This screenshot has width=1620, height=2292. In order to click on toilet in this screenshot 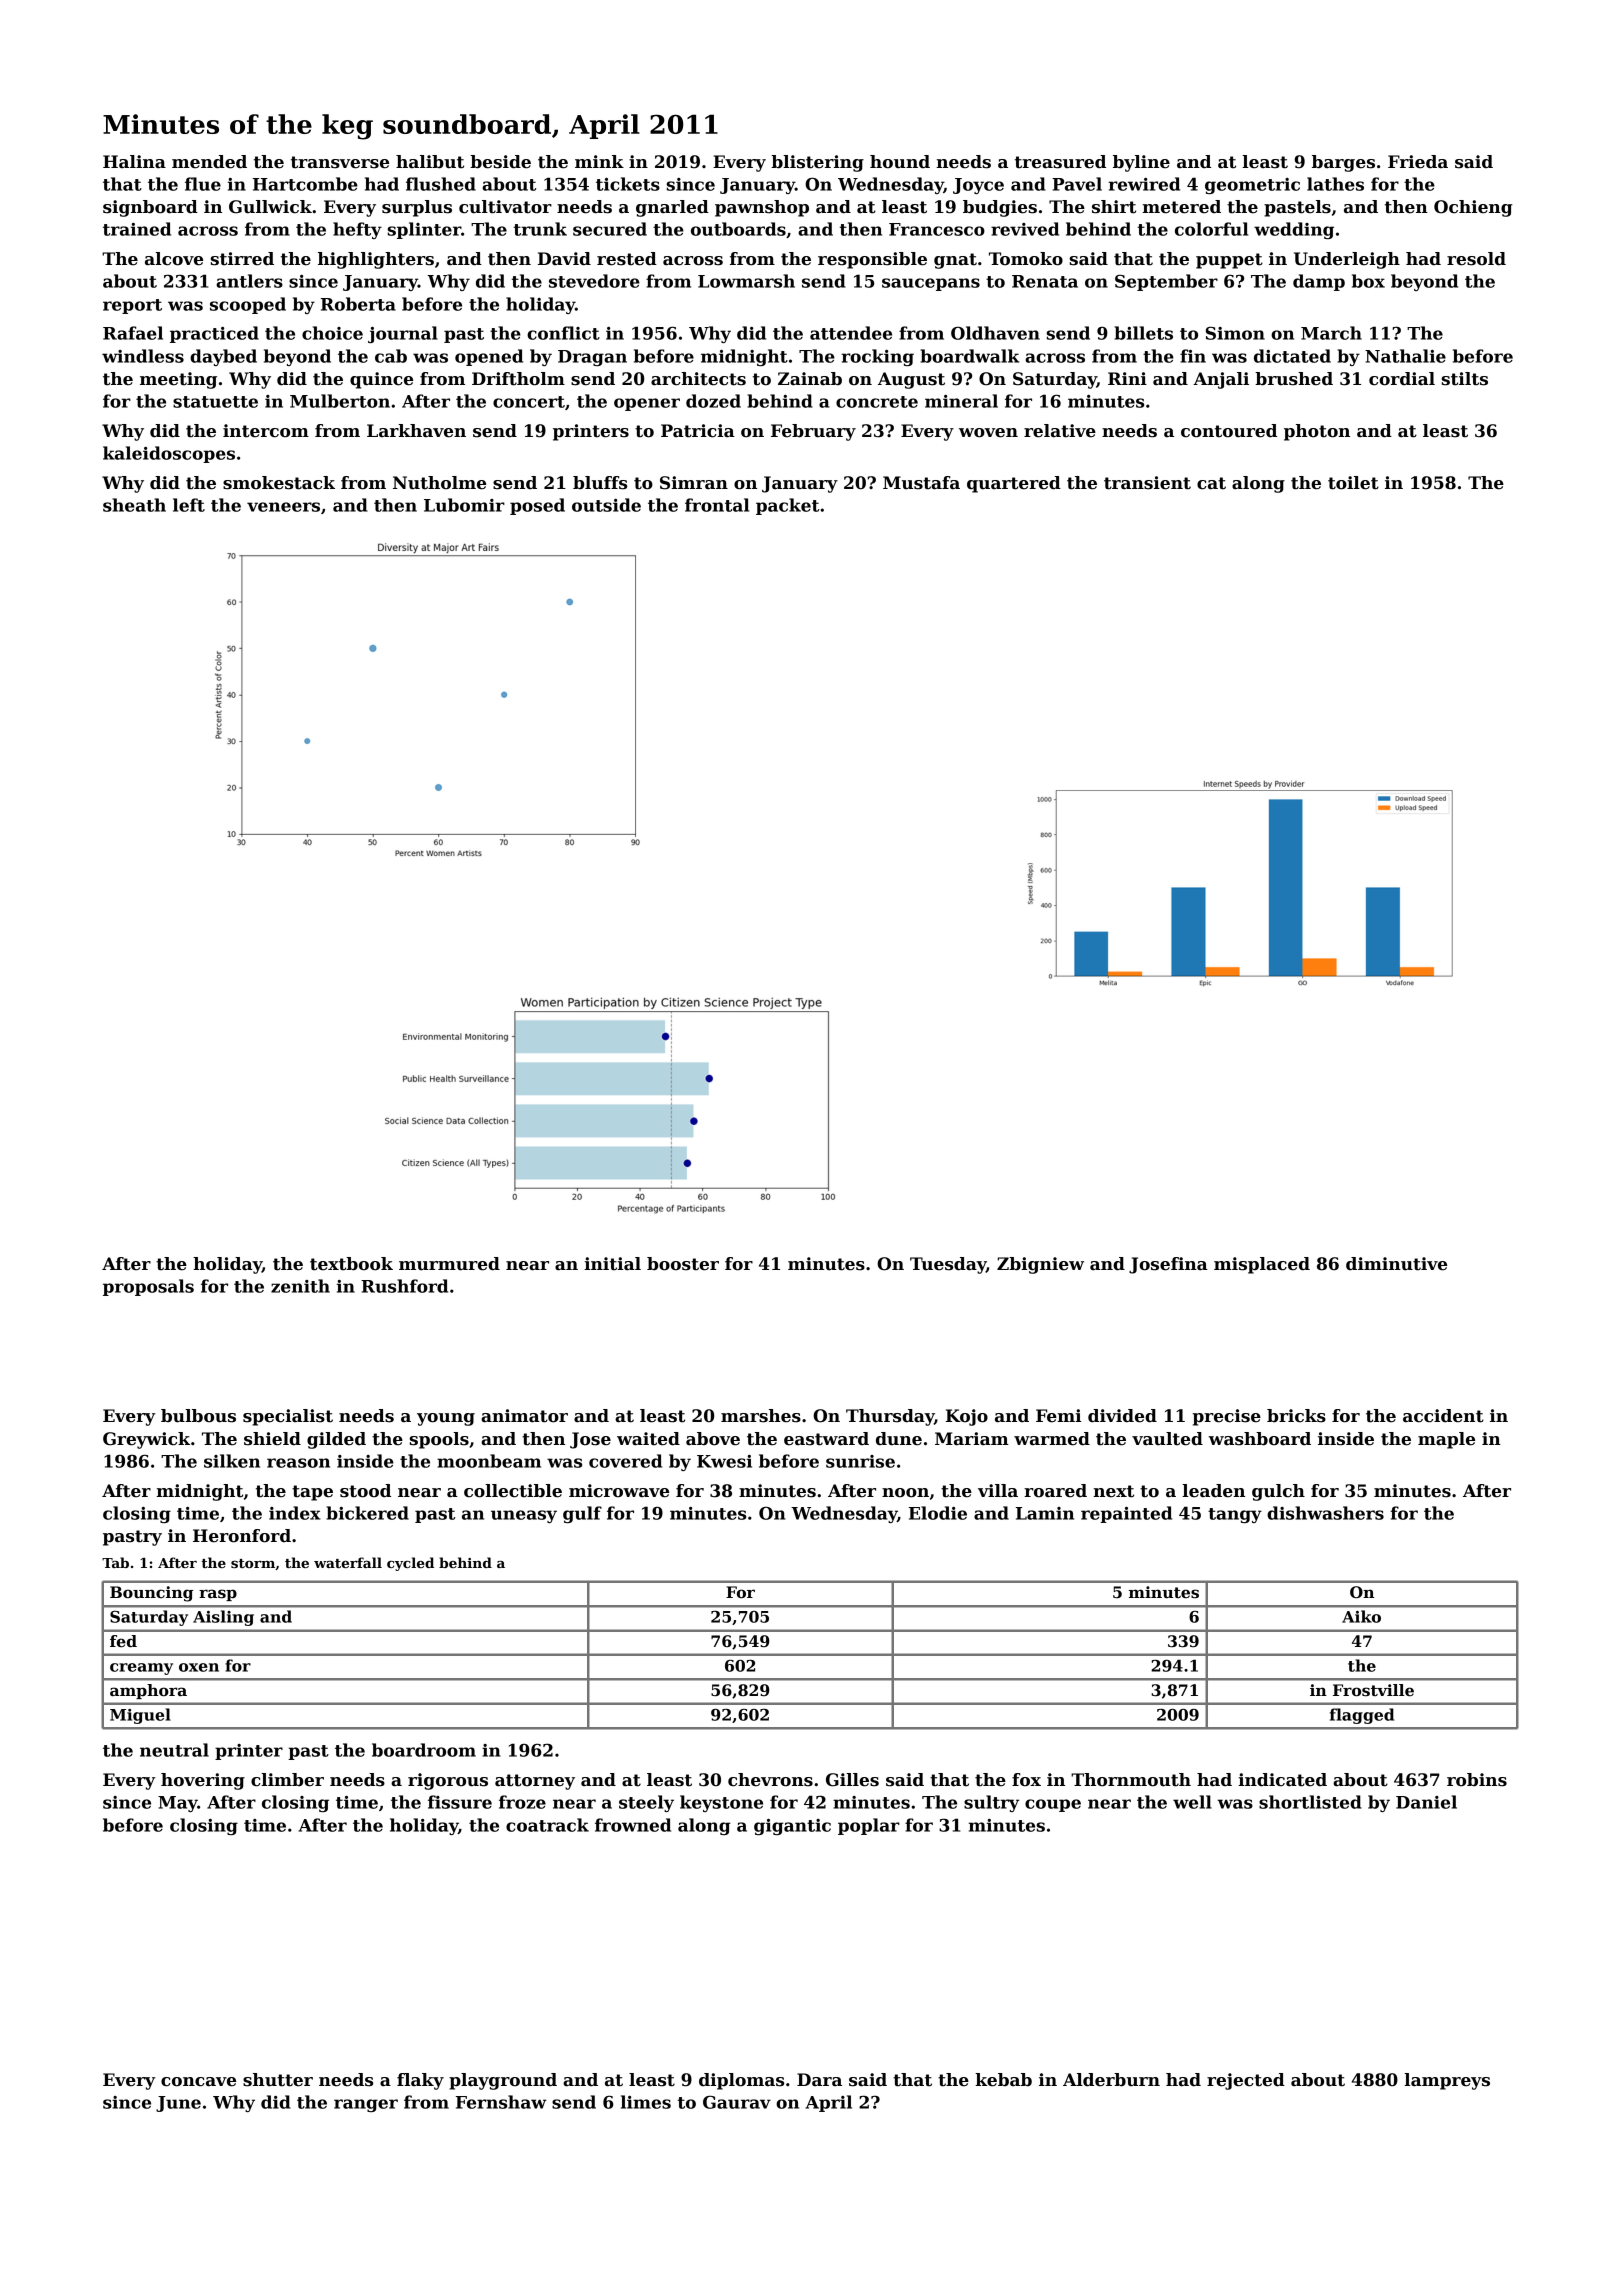, I will do `click(1353, 483)`.
